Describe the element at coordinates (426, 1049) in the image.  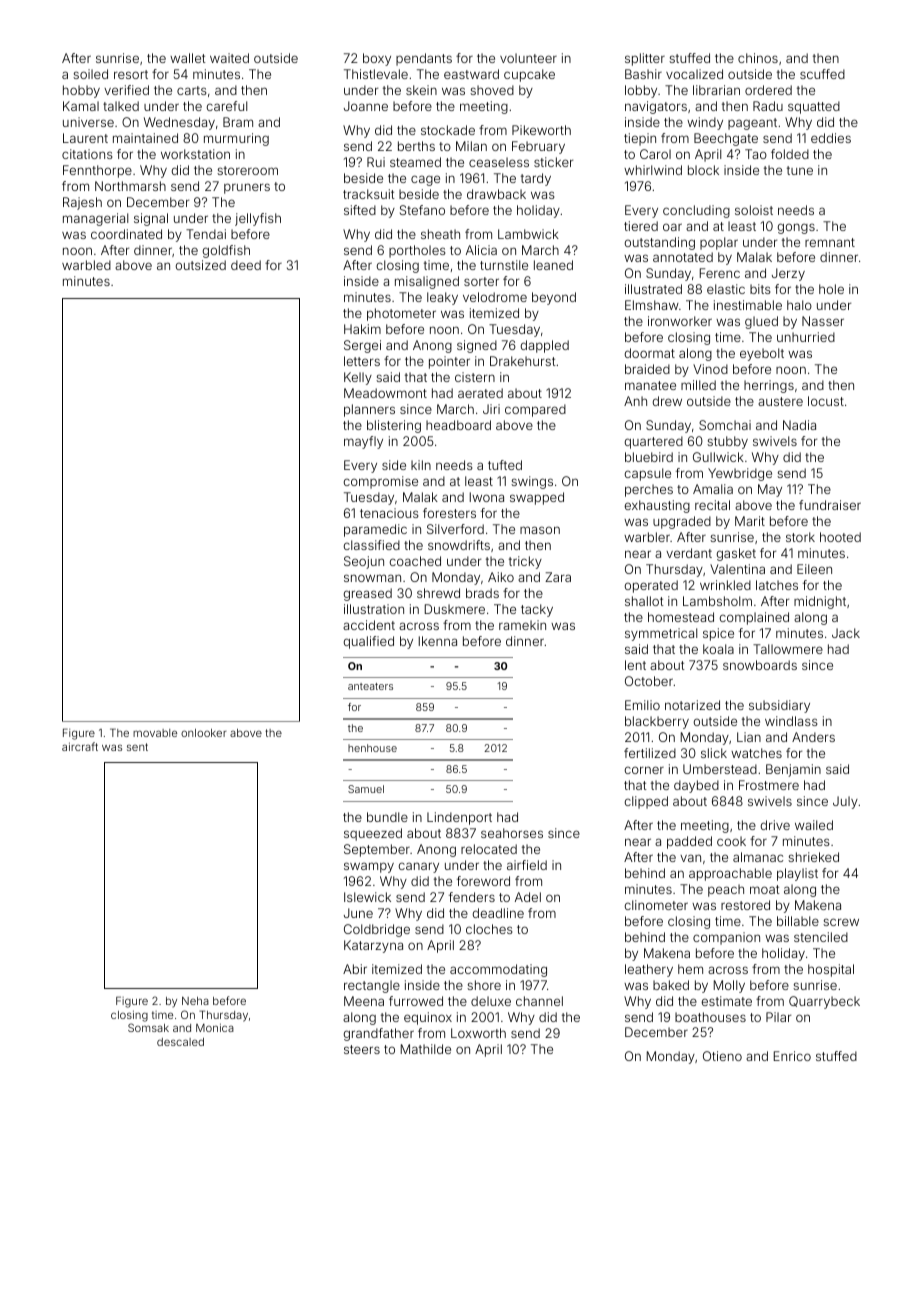
I see `Mathilde` at that location.
